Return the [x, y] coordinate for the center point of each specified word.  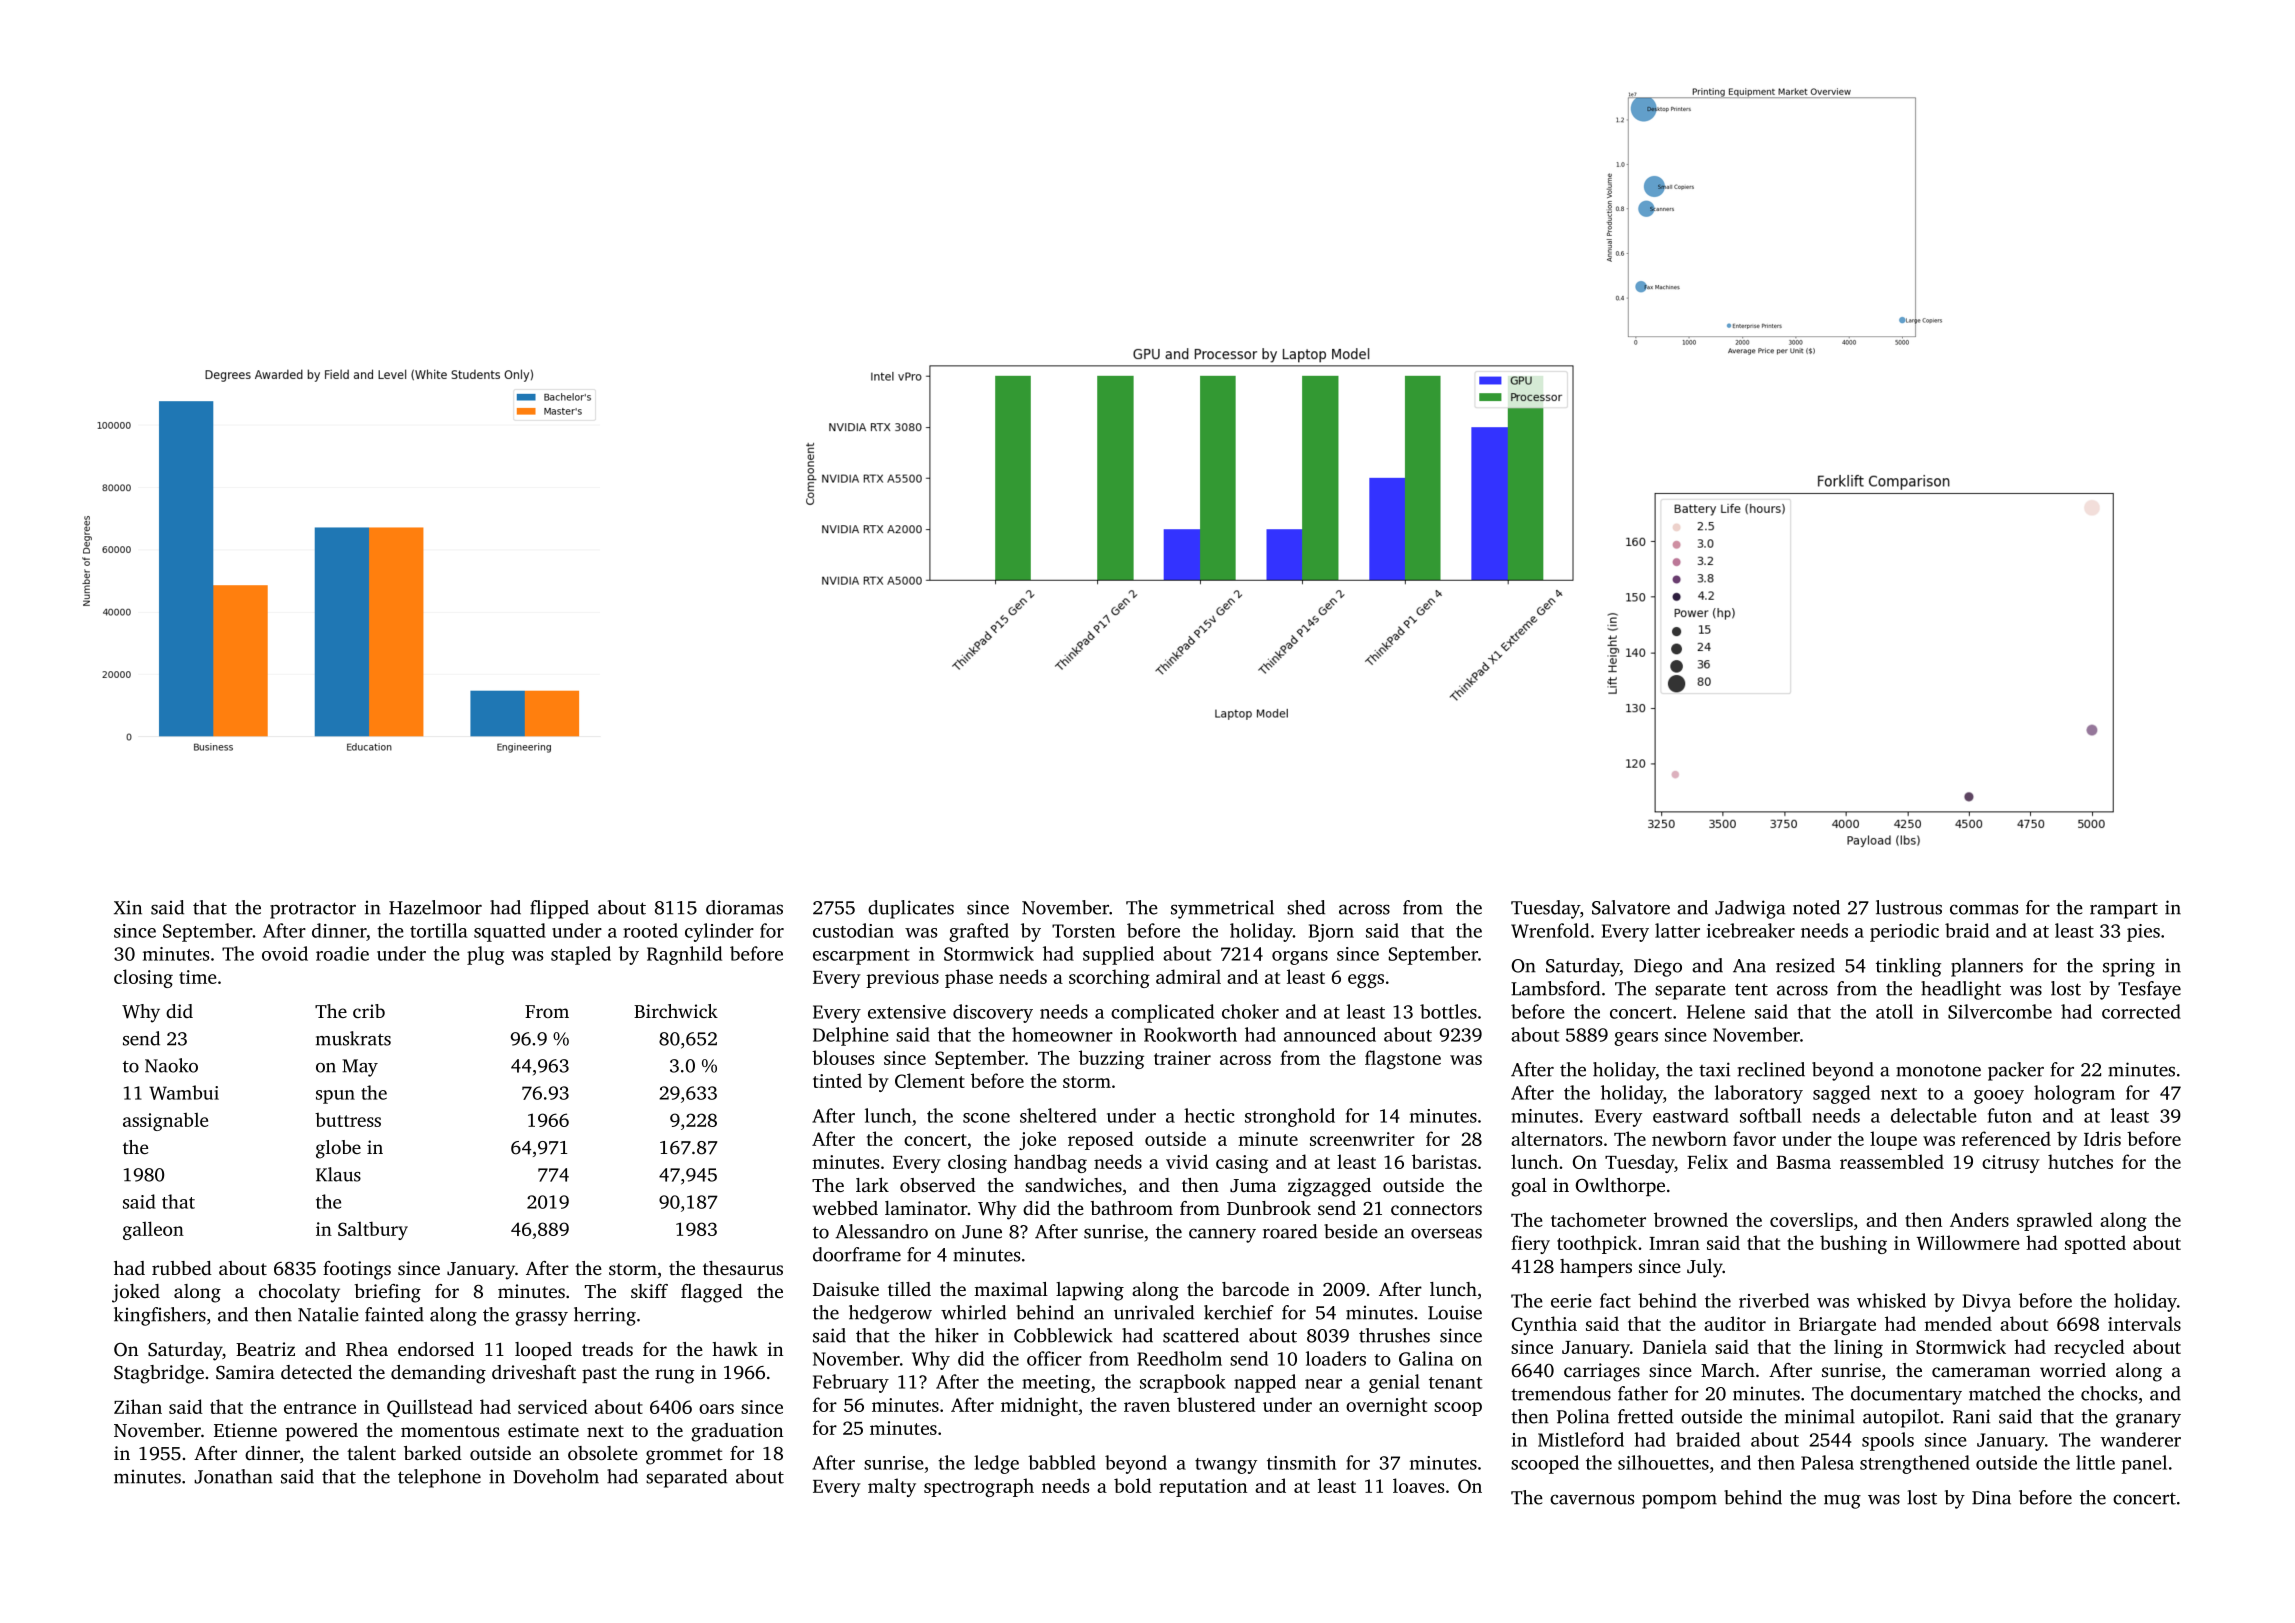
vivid [1187, 1161]
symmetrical [1222, 909]
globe [338, 1149]
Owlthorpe [1620, 1187]
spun [335, 1097]
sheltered [1058, 1115]
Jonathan [233, 1476]
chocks [2109, 1393]
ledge [996, 1464]
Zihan [138, 1406]
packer [2016, 1071]
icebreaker [1751, 930]
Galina [1426, 1358]
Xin [128, 907]
